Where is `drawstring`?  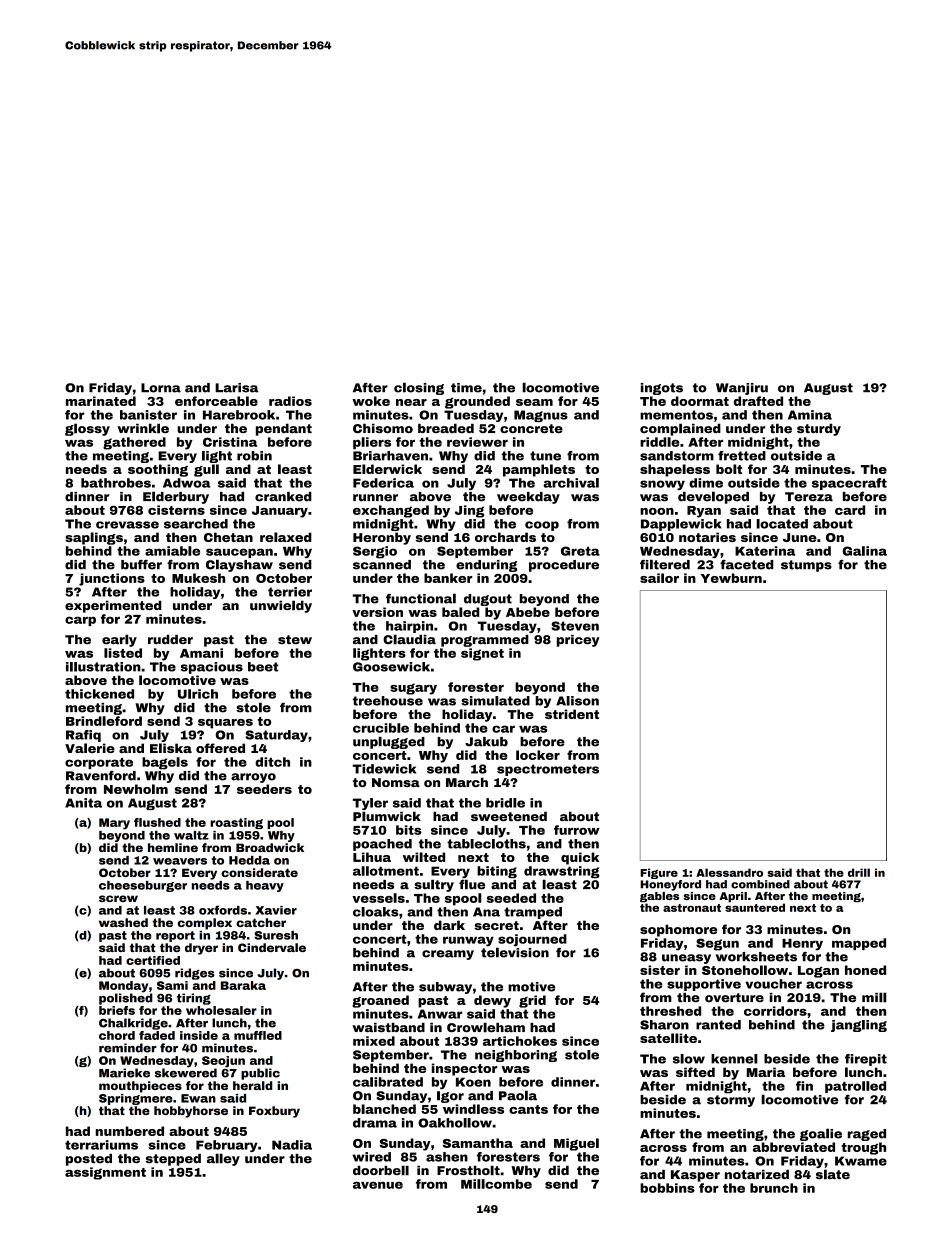 drawstring is located at coordinates (562, 872).
